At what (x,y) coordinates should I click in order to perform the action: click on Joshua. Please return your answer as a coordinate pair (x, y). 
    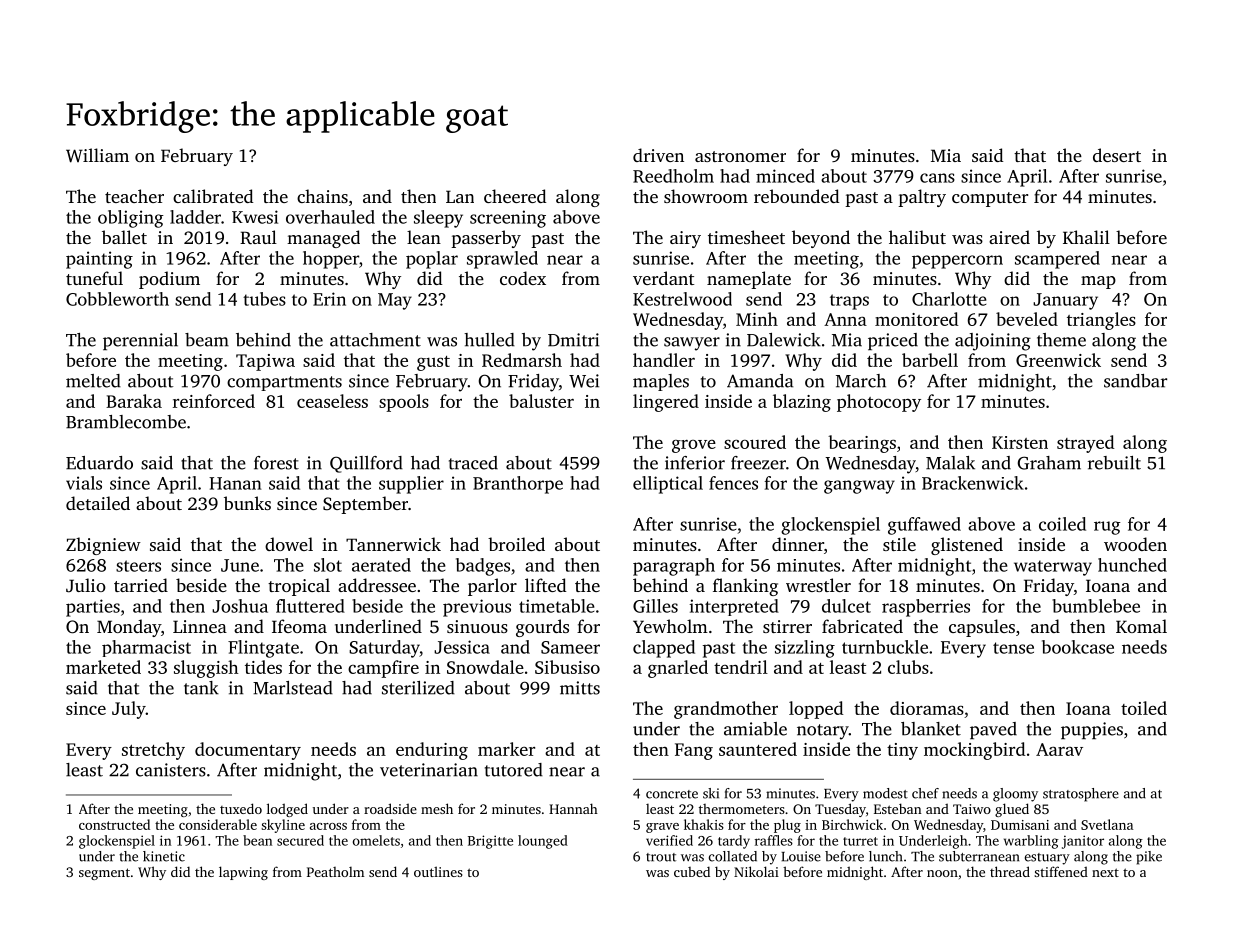
    Looking at the image, I should click on (240, 606).
